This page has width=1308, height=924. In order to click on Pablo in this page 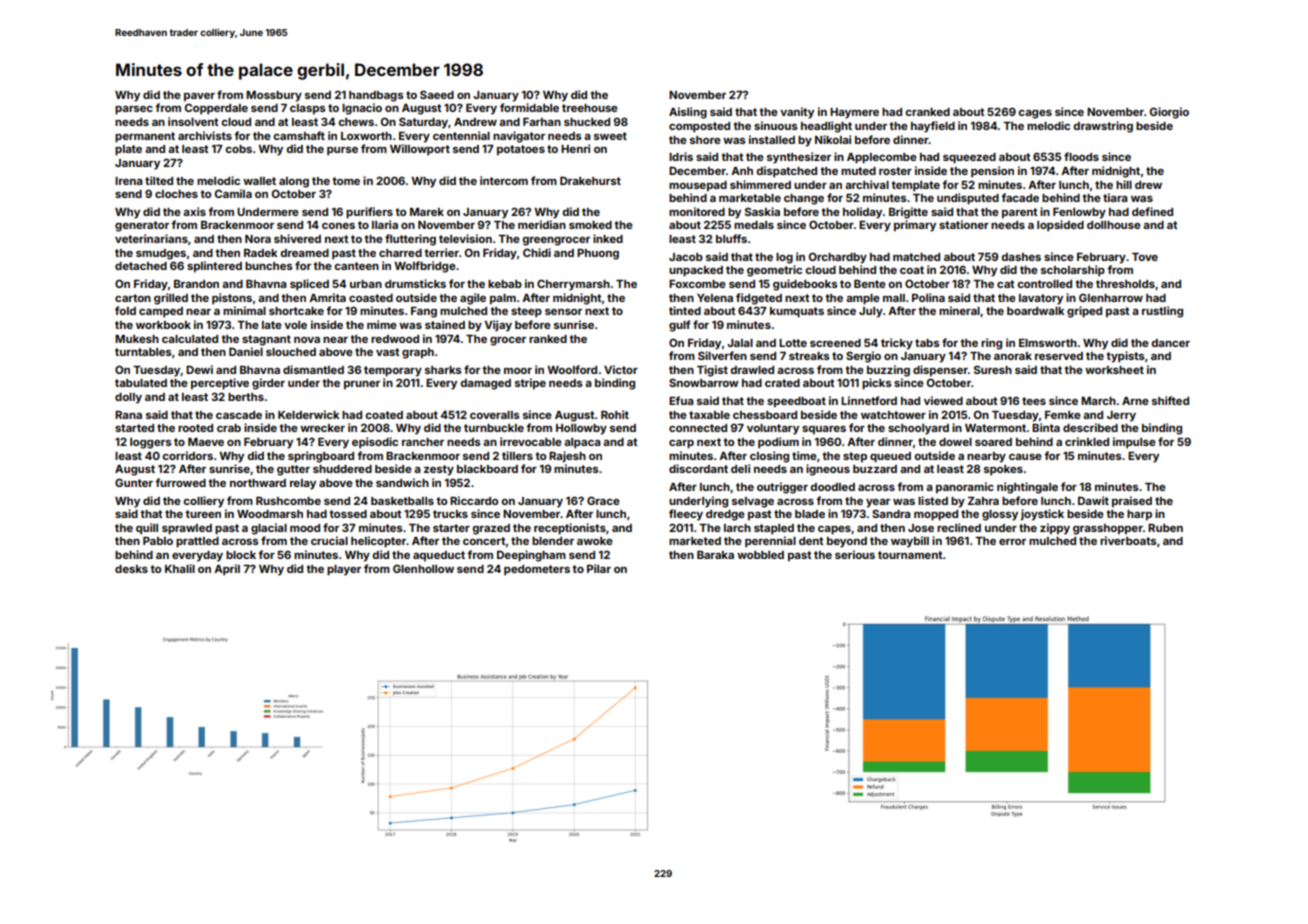, I will do `click(158, 541)`.
